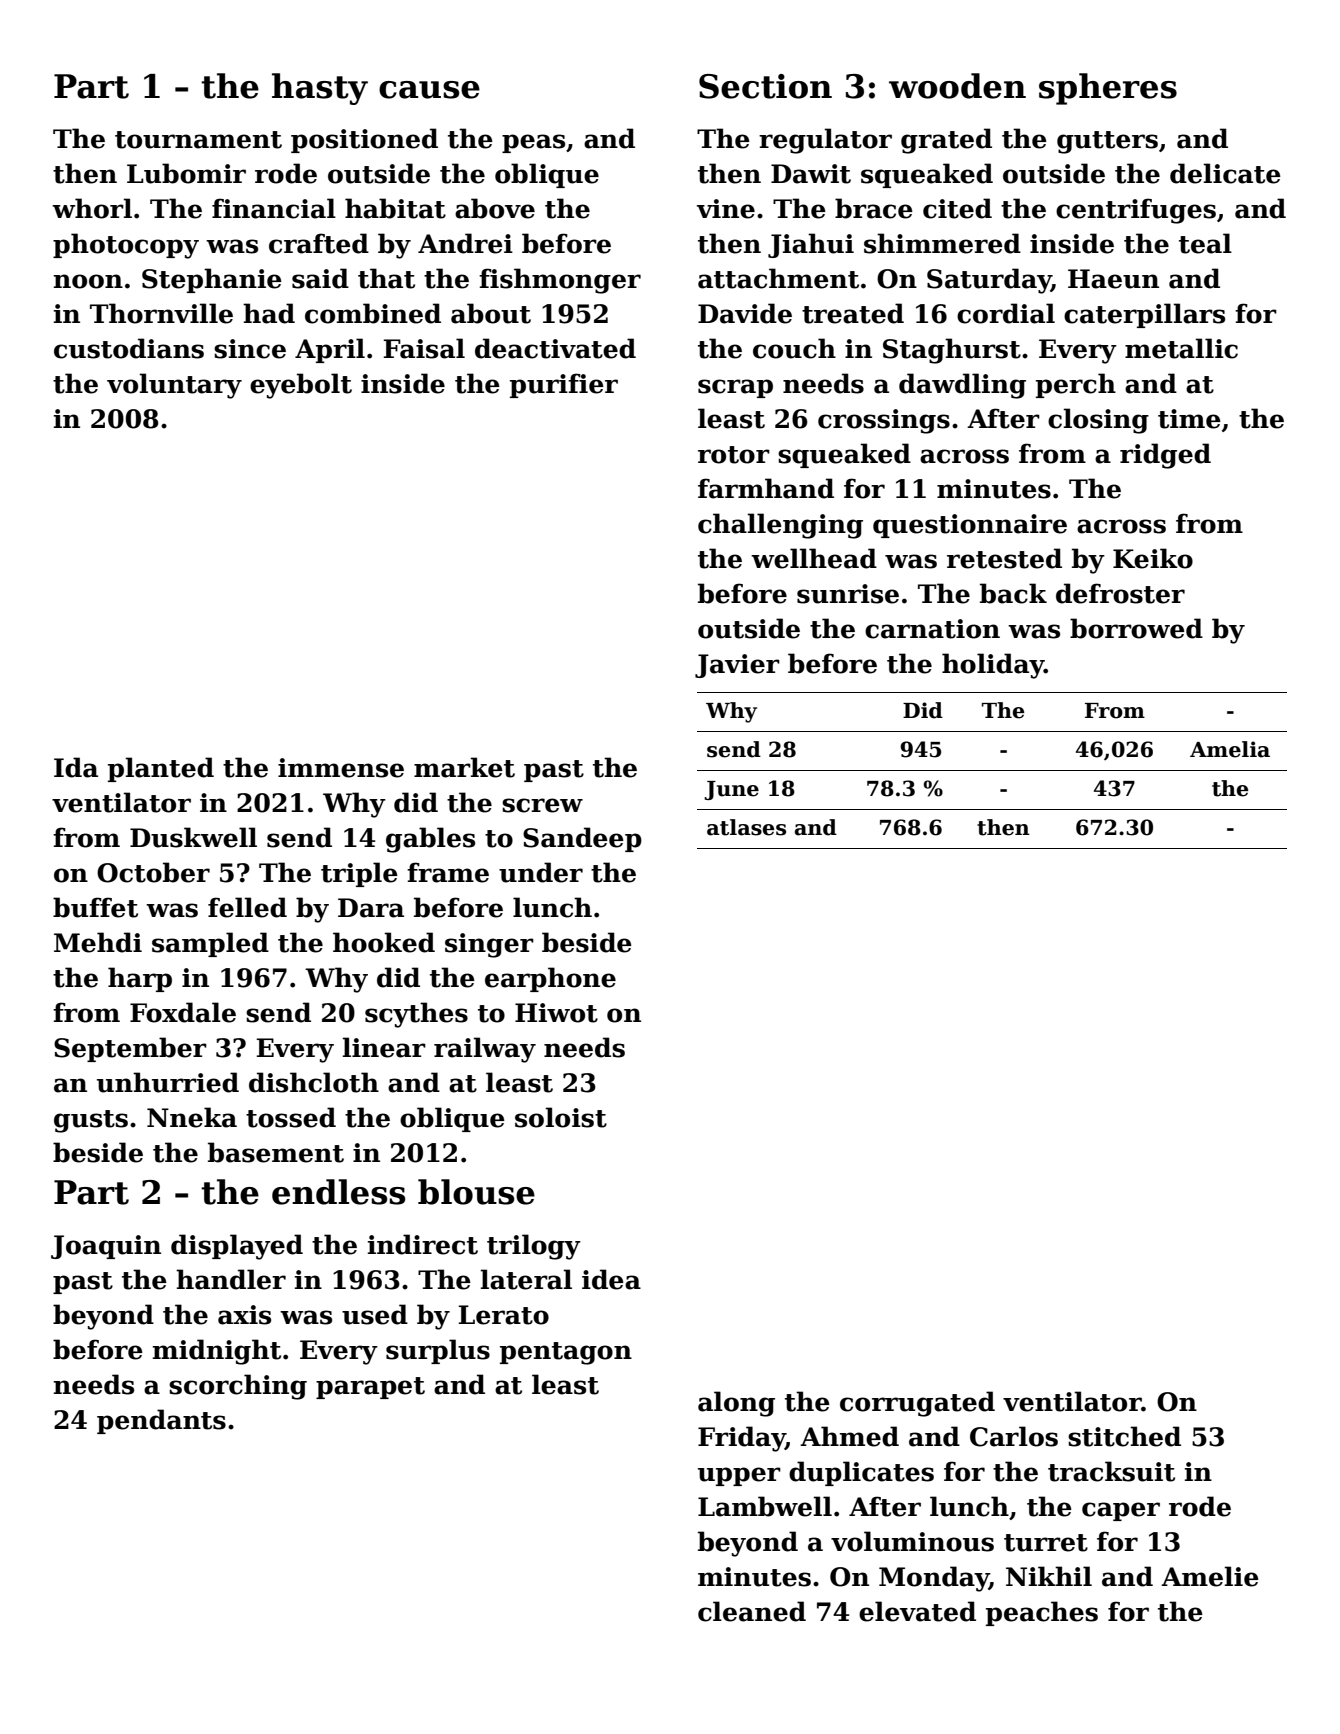 The width and height of the image is (1340, 1734). What do you see at coordinates (849, 1436) in the image?
I see `Ahmed` at bounding box center [849, 1436].
